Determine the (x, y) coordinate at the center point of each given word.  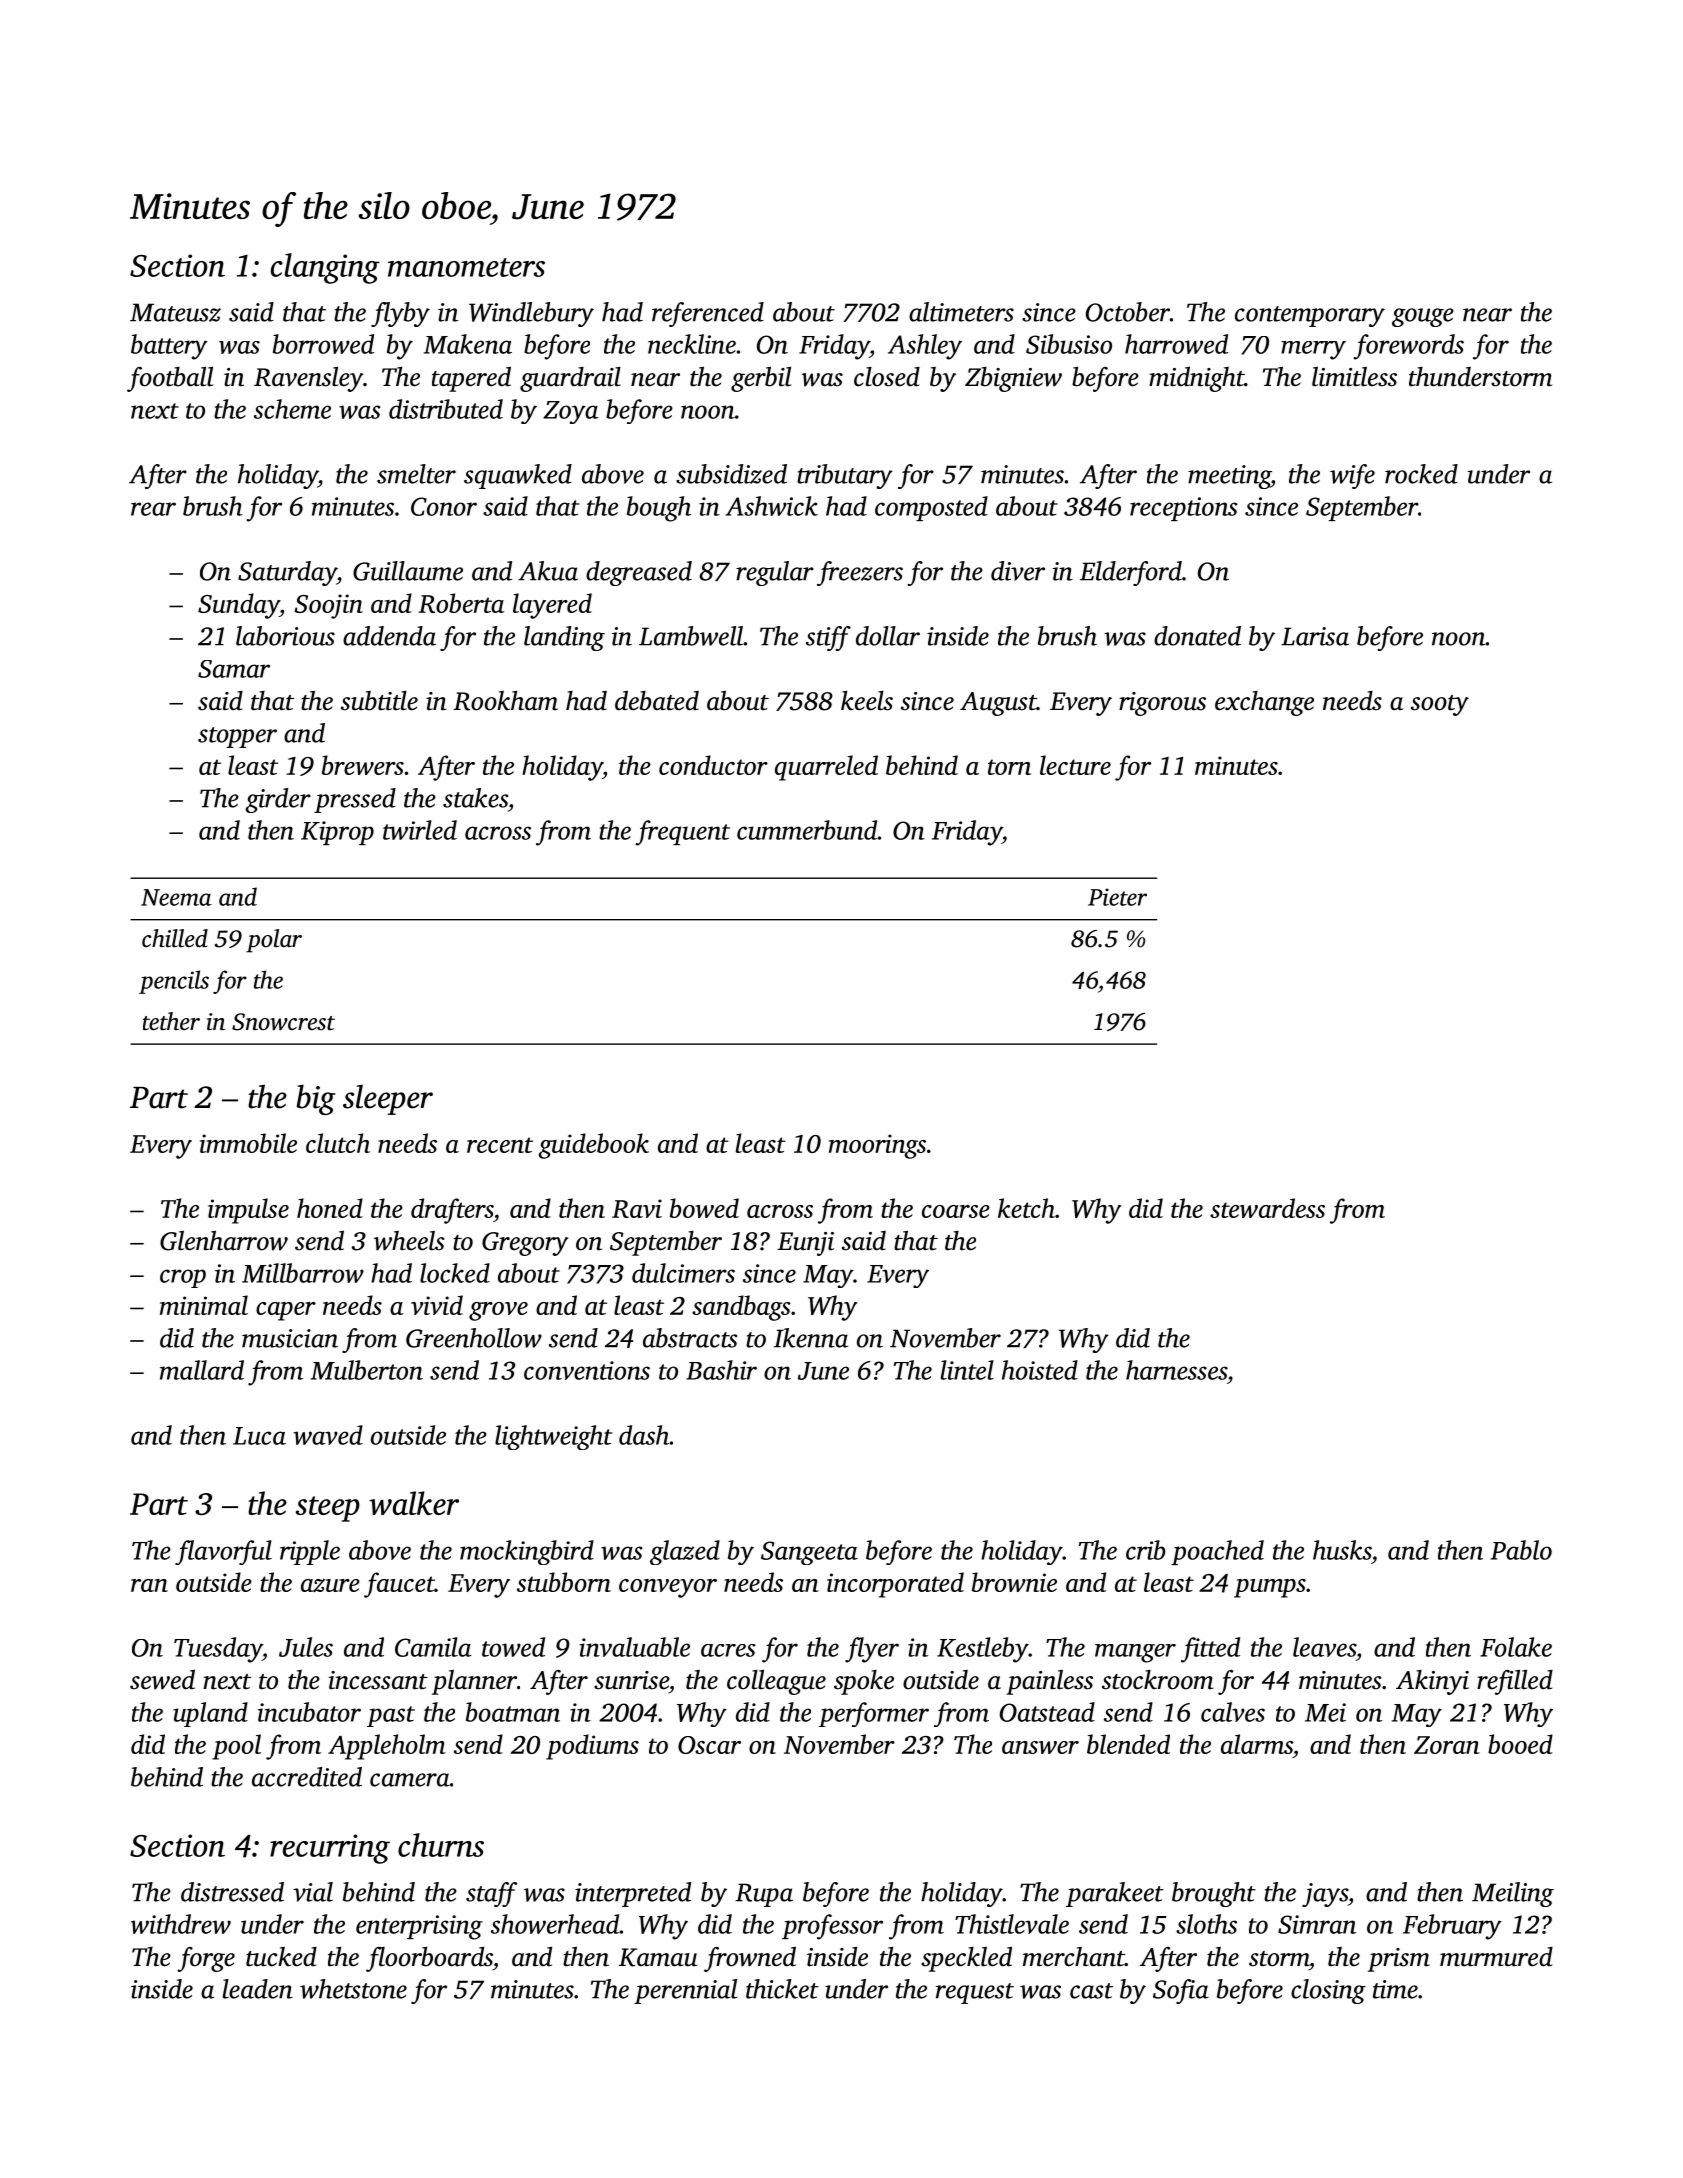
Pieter (1117, 897)
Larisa (1315, 636)
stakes (475, 798)
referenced (708, 314)
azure (330, 1585)
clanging (325, 268)
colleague (776, 1682)
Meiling (1513, 1894)
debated (657, 700)
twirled (420, 830)
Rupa (764, 1895)
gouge (1423, 317)
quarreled (826, 768)
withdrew (181, 1924)
